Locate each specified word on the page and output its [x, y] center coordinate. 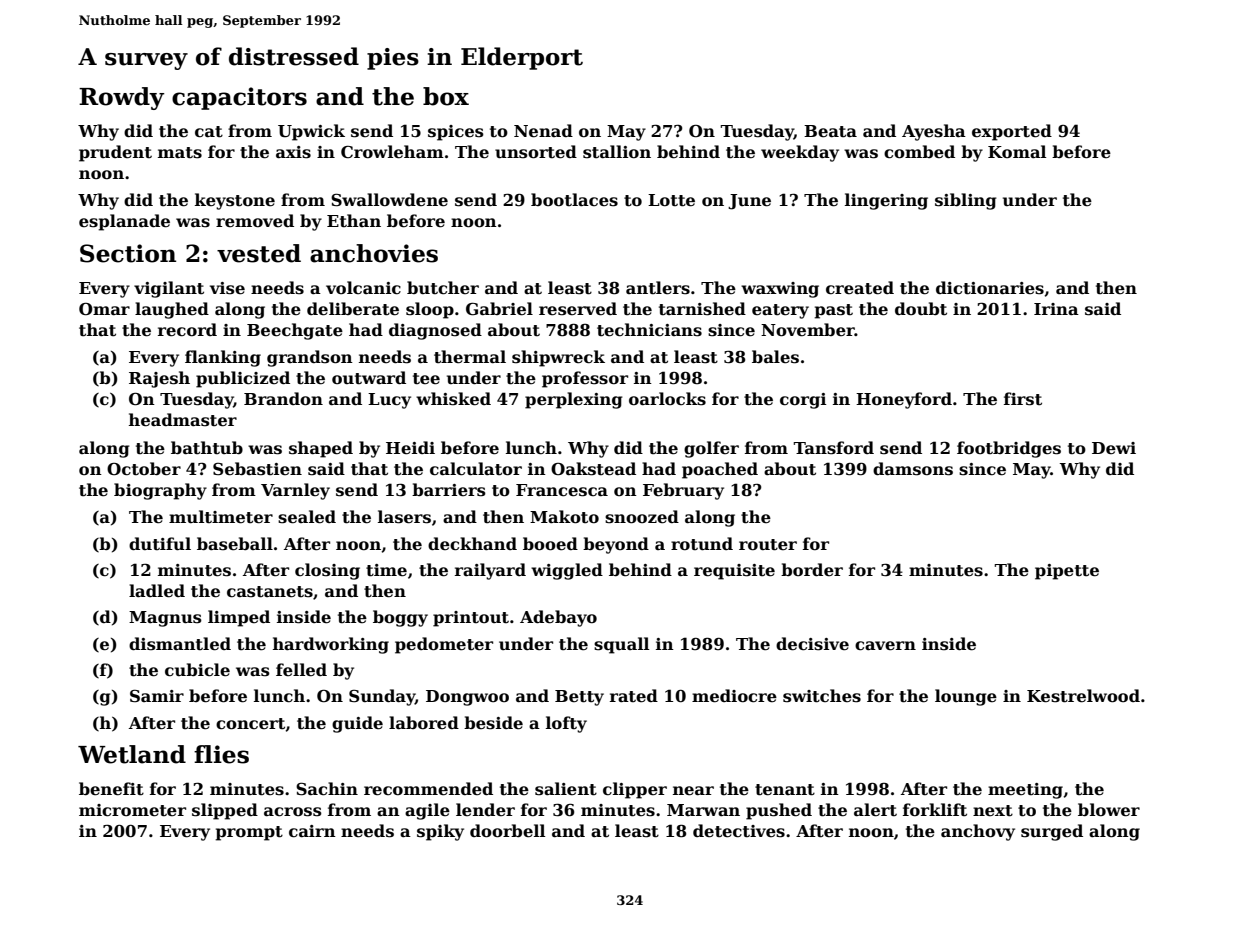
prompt [249, 833]
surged [1052, 832]
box [446, 96]
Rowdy [121, 98]
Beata [830, 131]
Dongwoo [467, 698]
